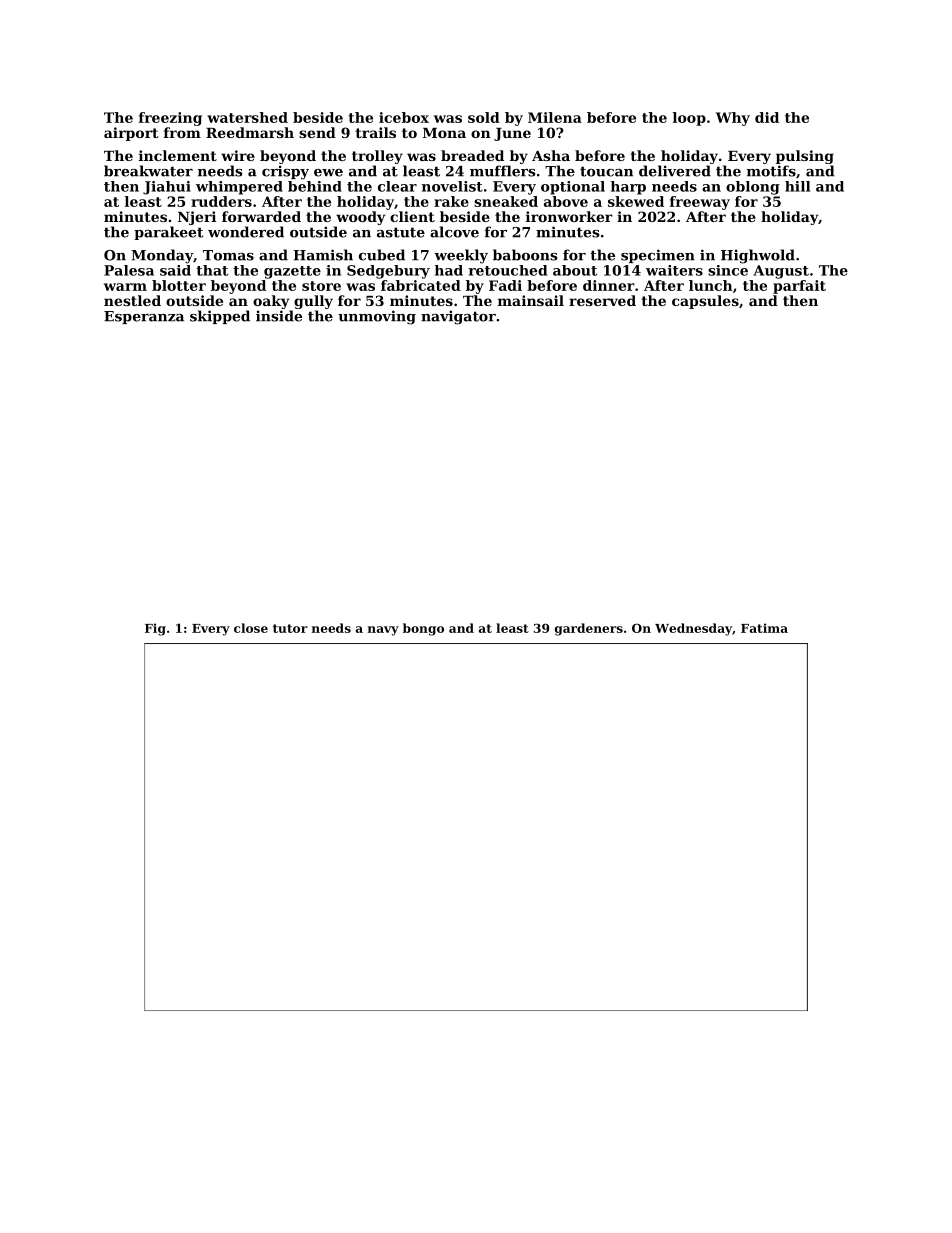 This document has width=952, height=1233. I want to click on that, so click(212, 270).
